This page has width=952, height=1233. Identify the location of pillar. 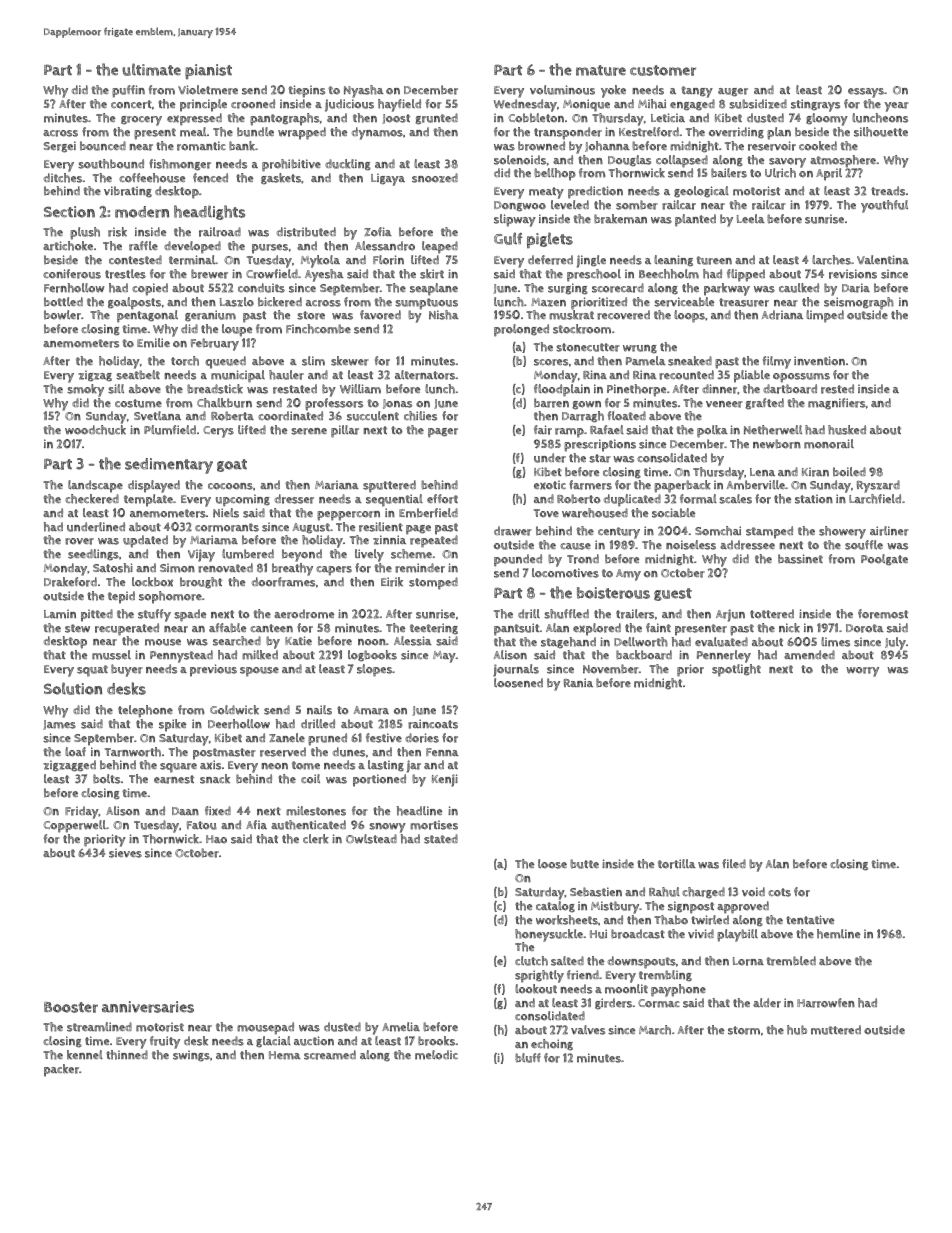
(345, 431).
